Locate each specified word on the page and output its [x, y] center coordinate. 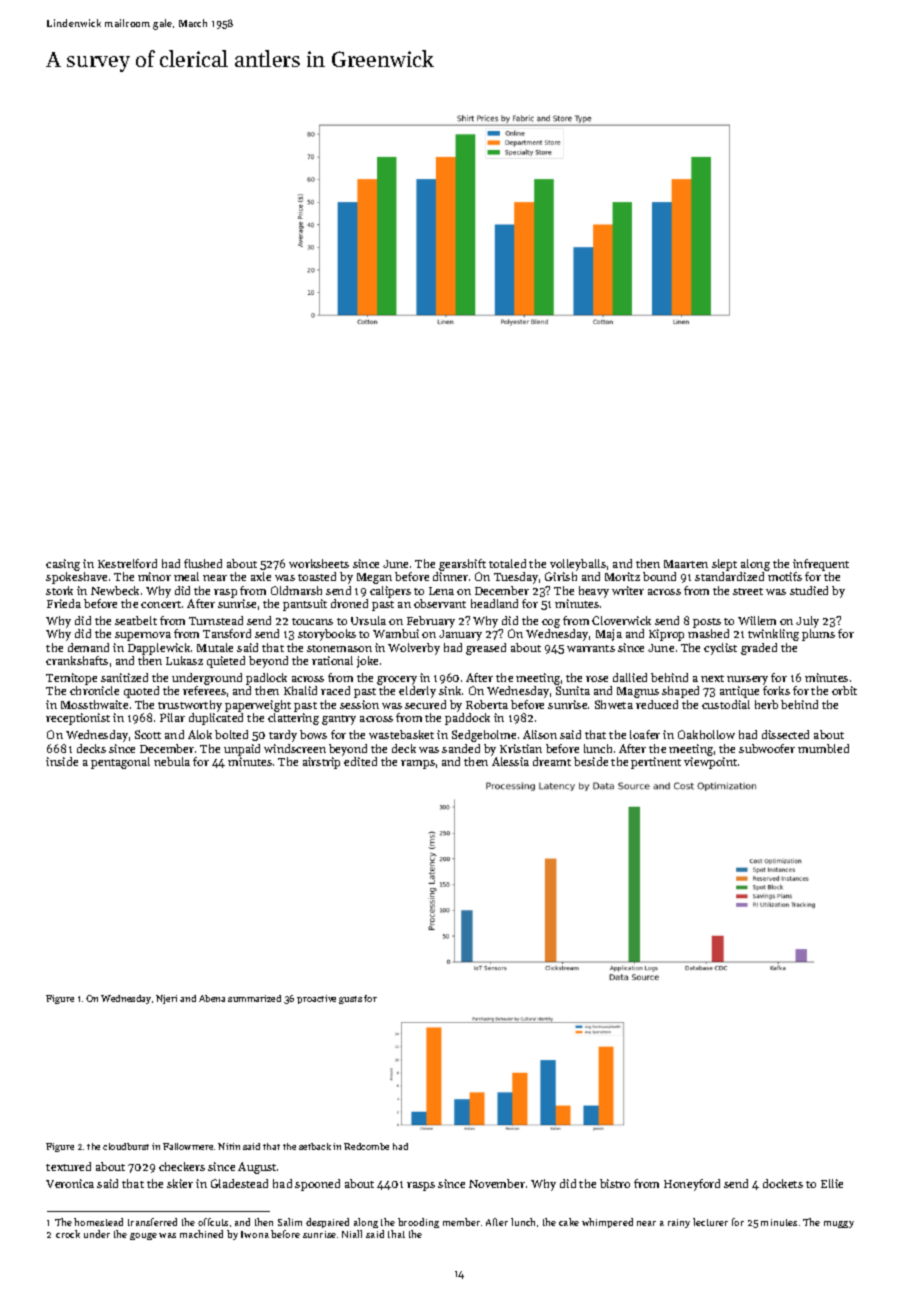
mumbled [823, 748]
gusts [350, 1000]
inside [62, 761]
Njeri [166, 999]
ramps [418, 764]
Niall [352, 1234]
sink [450, 690]
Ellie [832, 1183]
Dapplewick [159, 649]
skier [180, 1183]
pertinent [656, 763]
